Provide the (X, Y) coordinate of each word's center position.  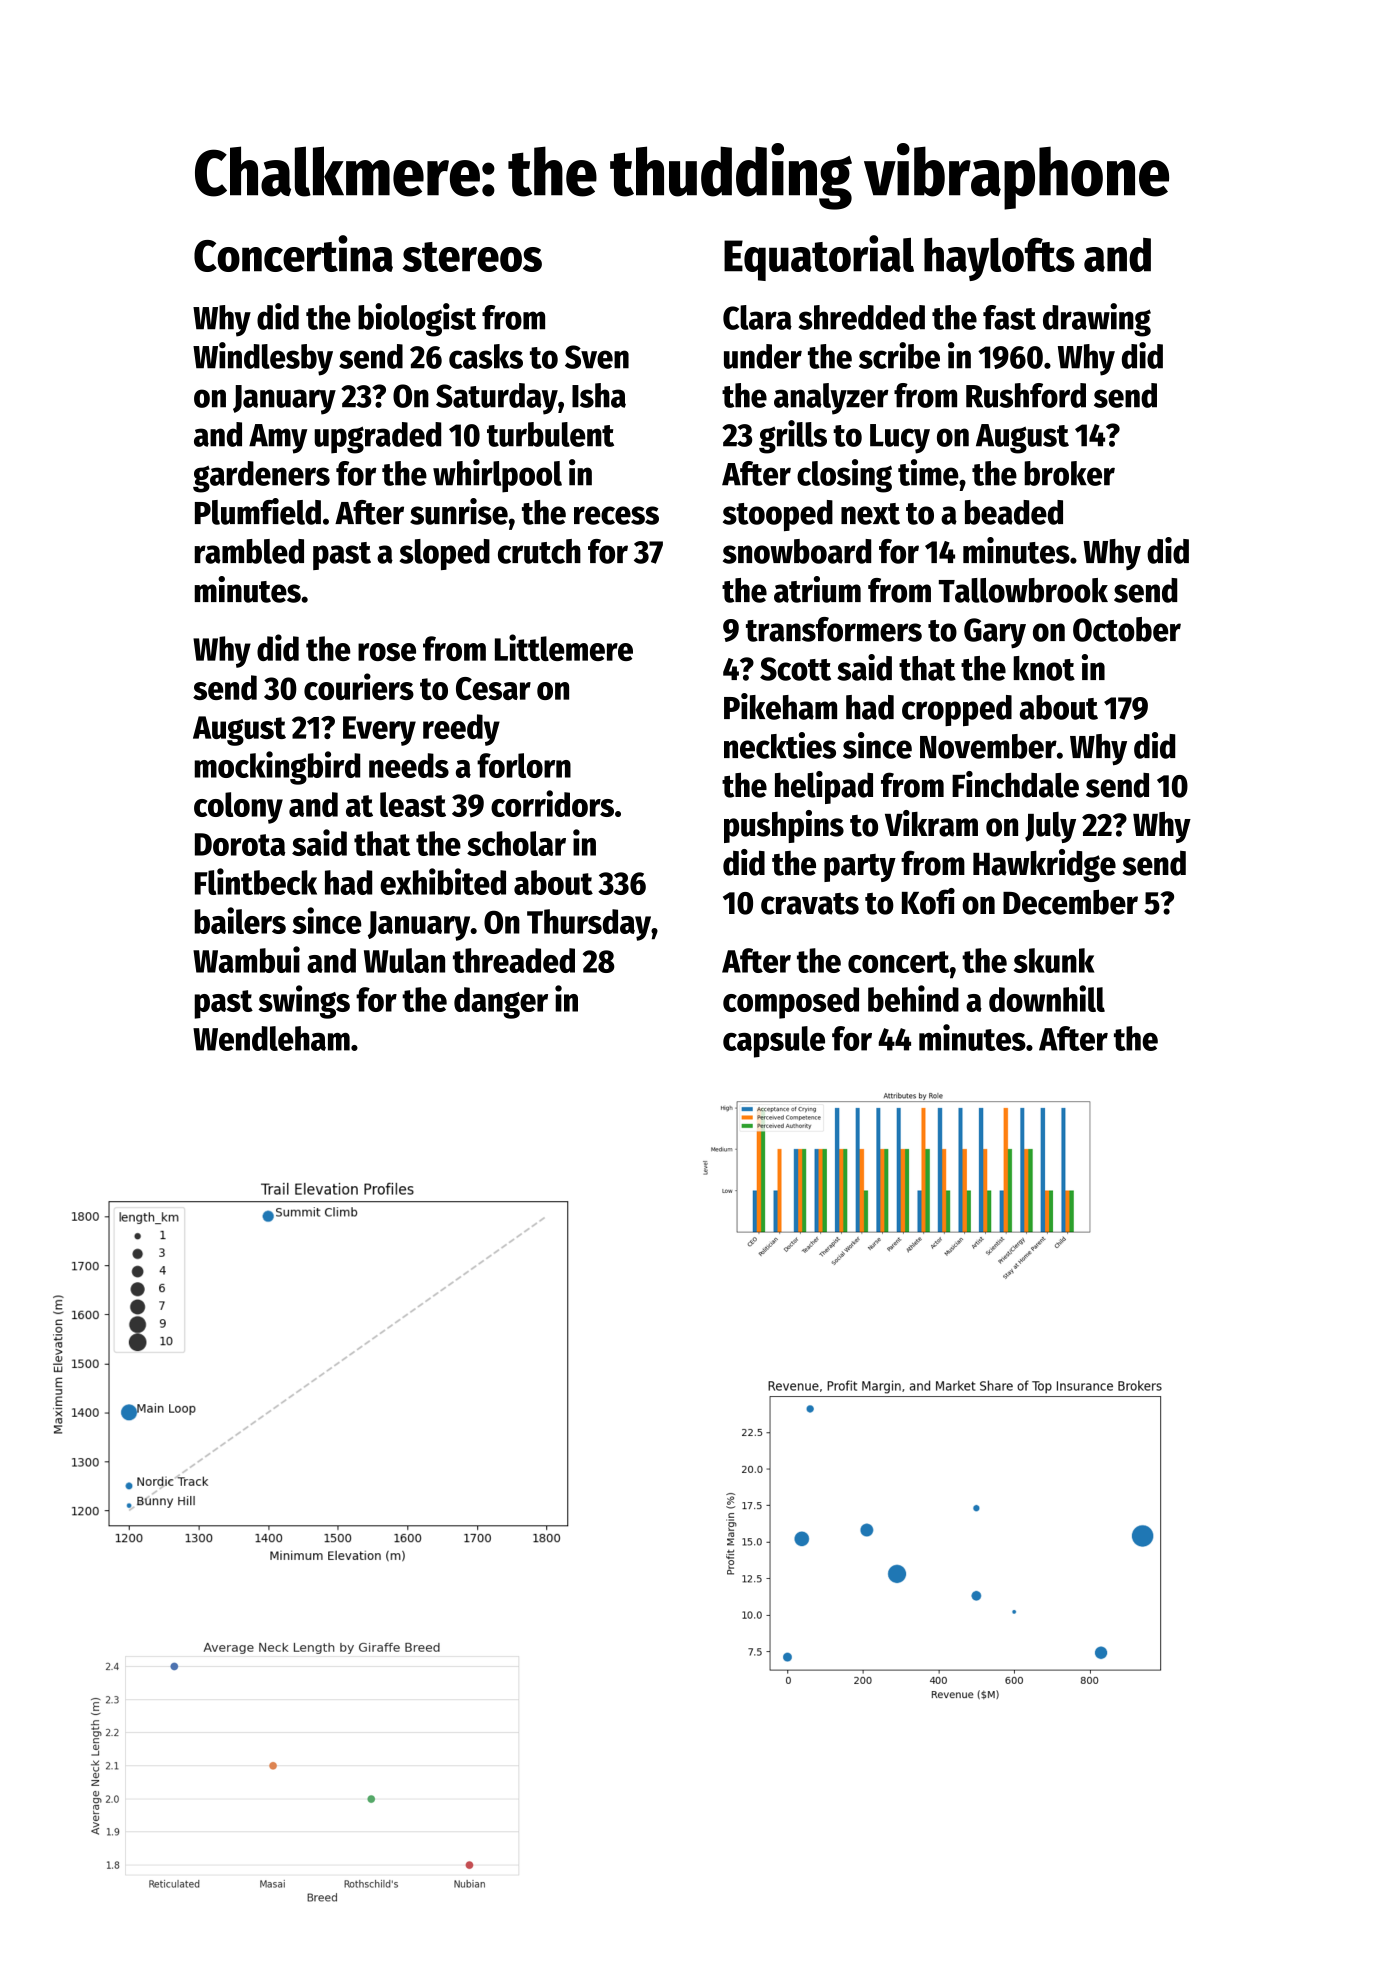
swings (304, 1002)
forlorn (524, 765)
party (860, 868)
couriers (359, 686)
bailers (240, 920)
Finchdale (1015, 784)
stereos (472, 257)
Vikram (931, 823)
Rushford (1026, 395)
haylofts (999, 259)
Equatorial (819, 258)
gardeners (261, 477)
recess (616, 515)
